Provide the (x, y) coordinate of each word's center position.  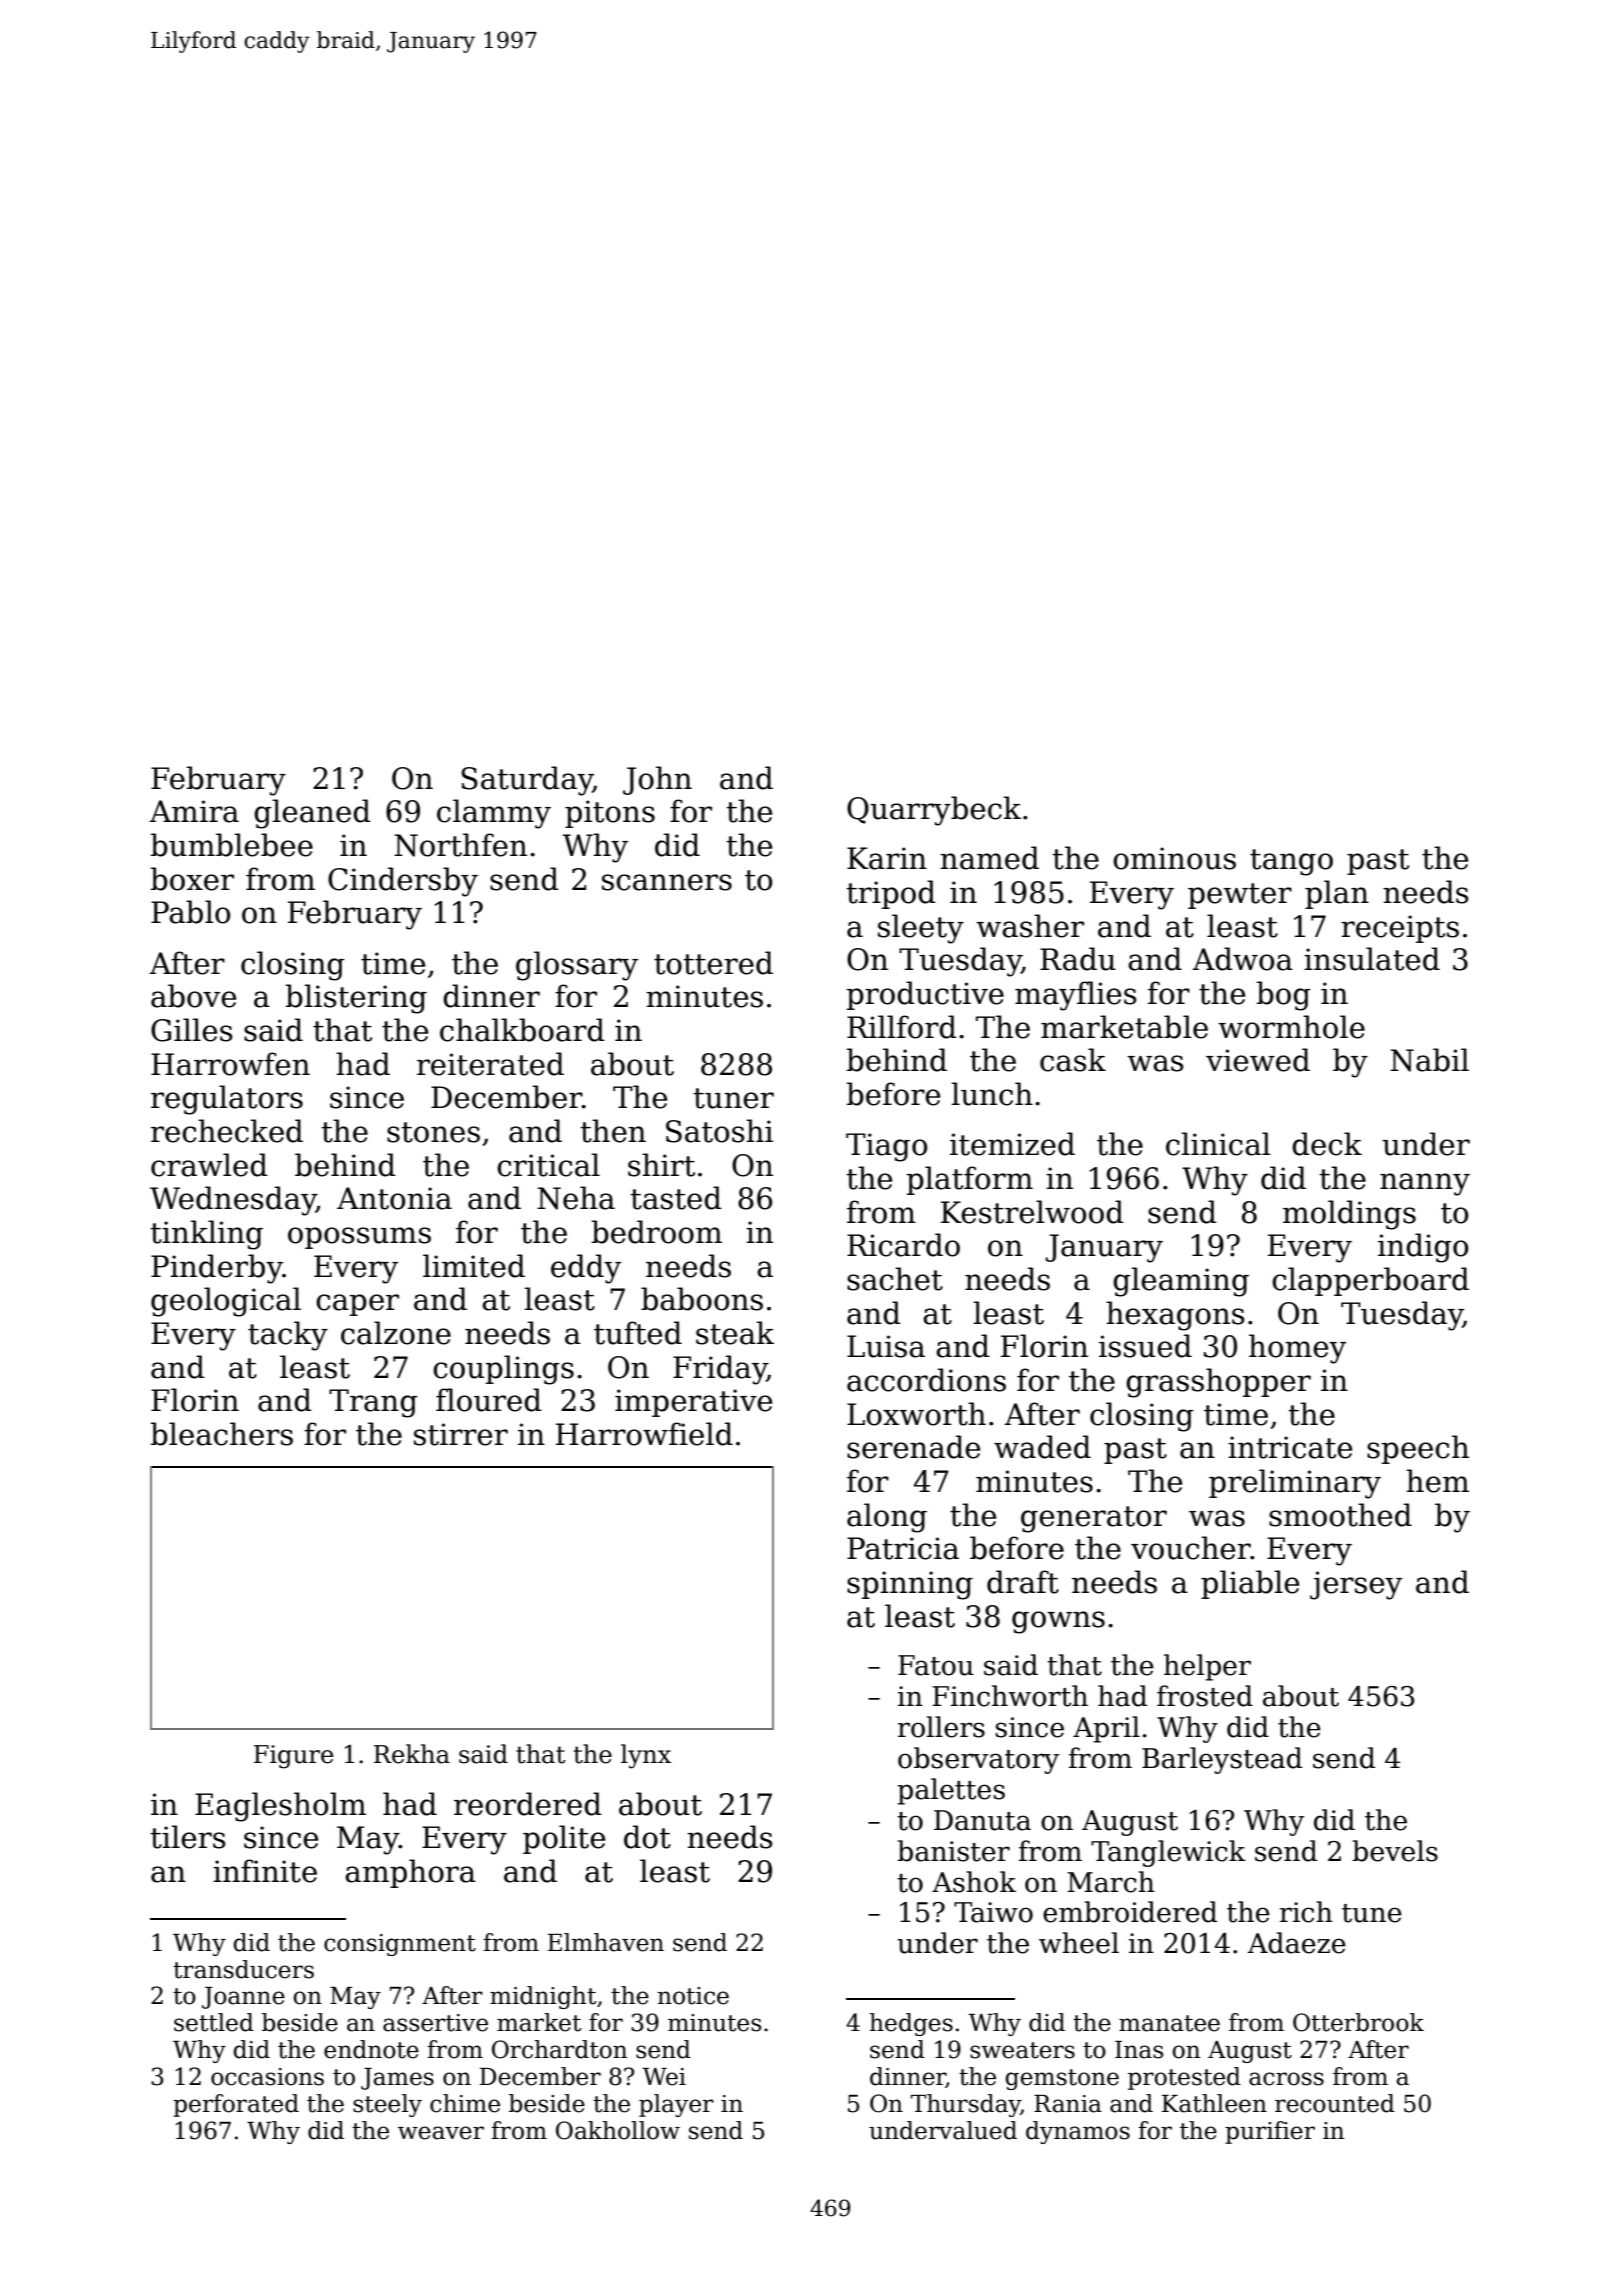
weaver (441, 2133)
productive (925, 995)
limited (474, 1266)
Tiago (886, 1147)
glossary (577, 966)
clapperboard (1370, 1281)
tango (1291, 862)
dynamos (1078, 2132)
